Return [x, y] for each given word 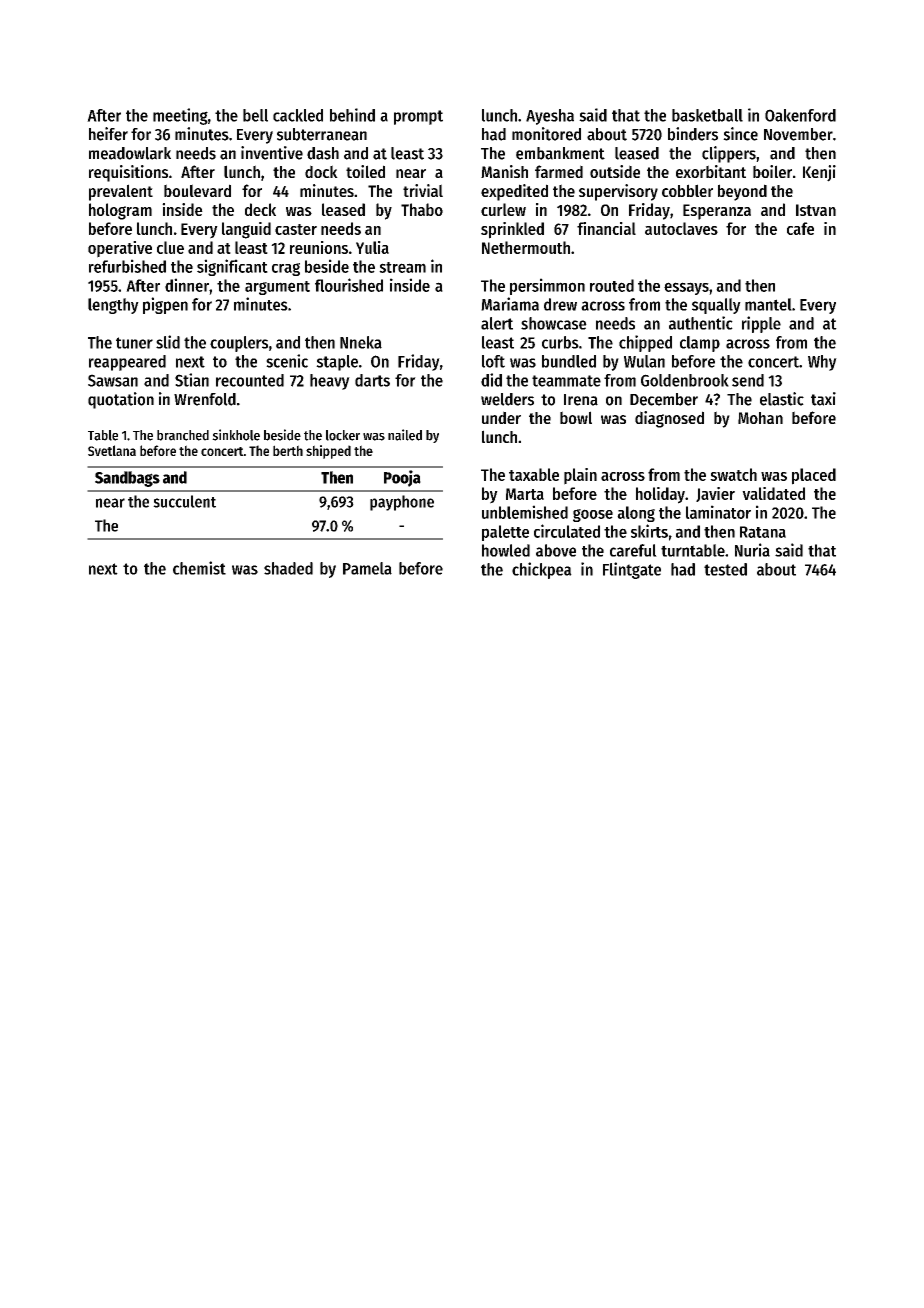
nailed [405, 435]
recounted [250, 380]
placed [814, 476]
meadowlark [130, 153]
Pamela [367, 568]
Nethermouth [526, 247]
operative [120, 249]
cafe [800, 228]
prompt [418, 117]
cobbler [687, 190]
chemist [199, 568]
